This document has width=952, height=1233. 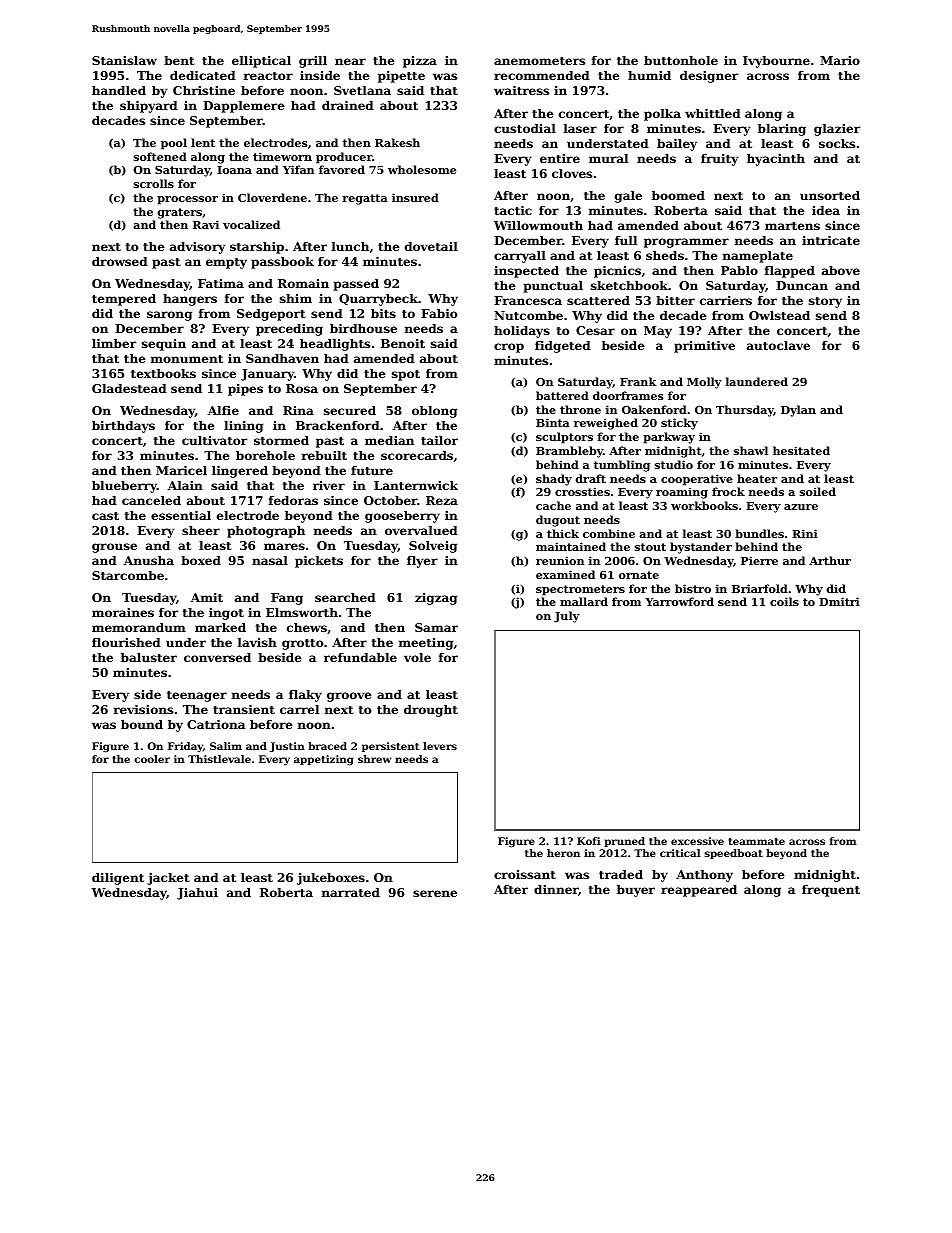 I want to click on Mario, so click(x=840, y=60).
